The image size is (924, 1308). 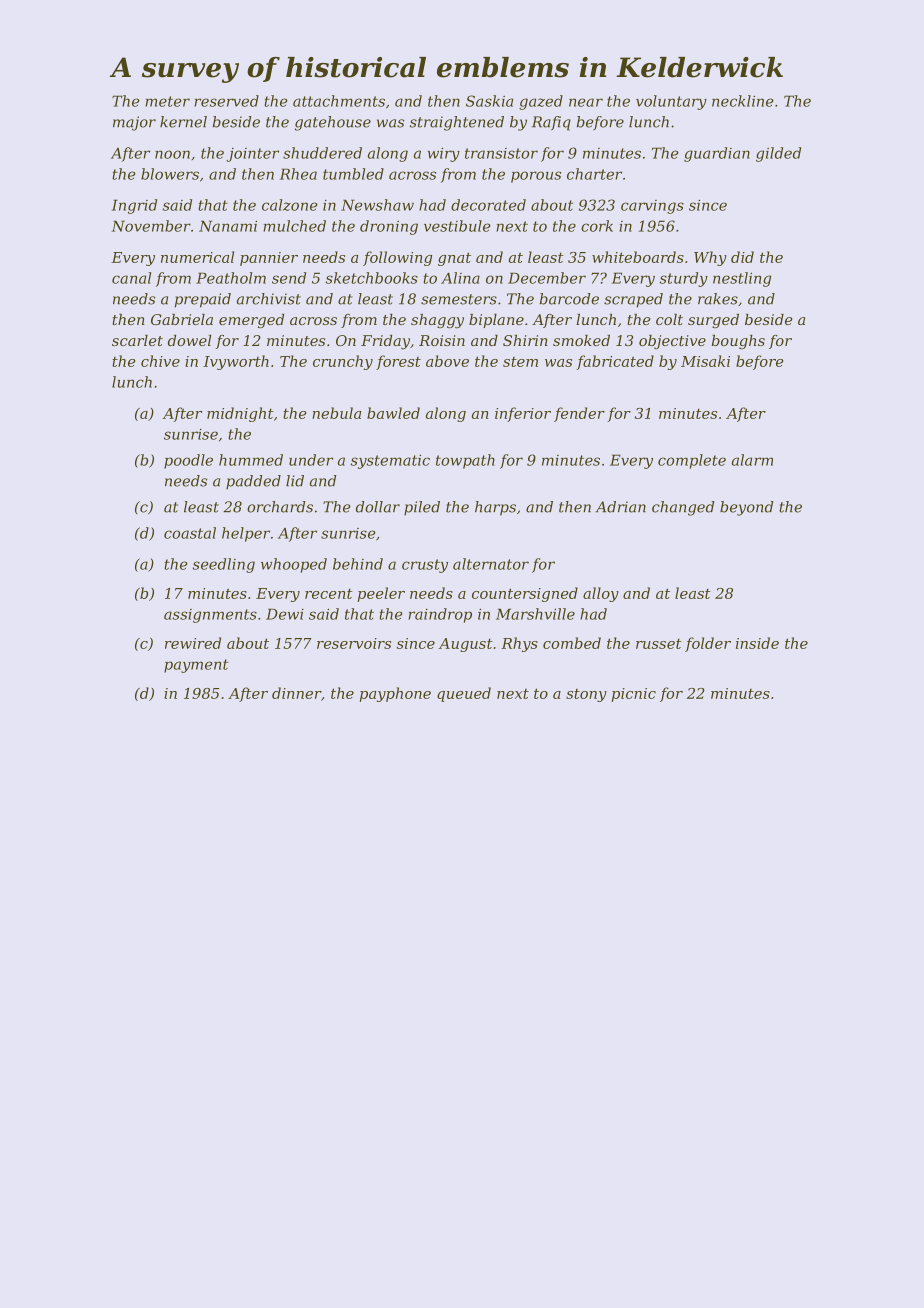 What do you see at coordinates (743, 101) in the image?
I see `neckline` at bounding box center [743, 101].
